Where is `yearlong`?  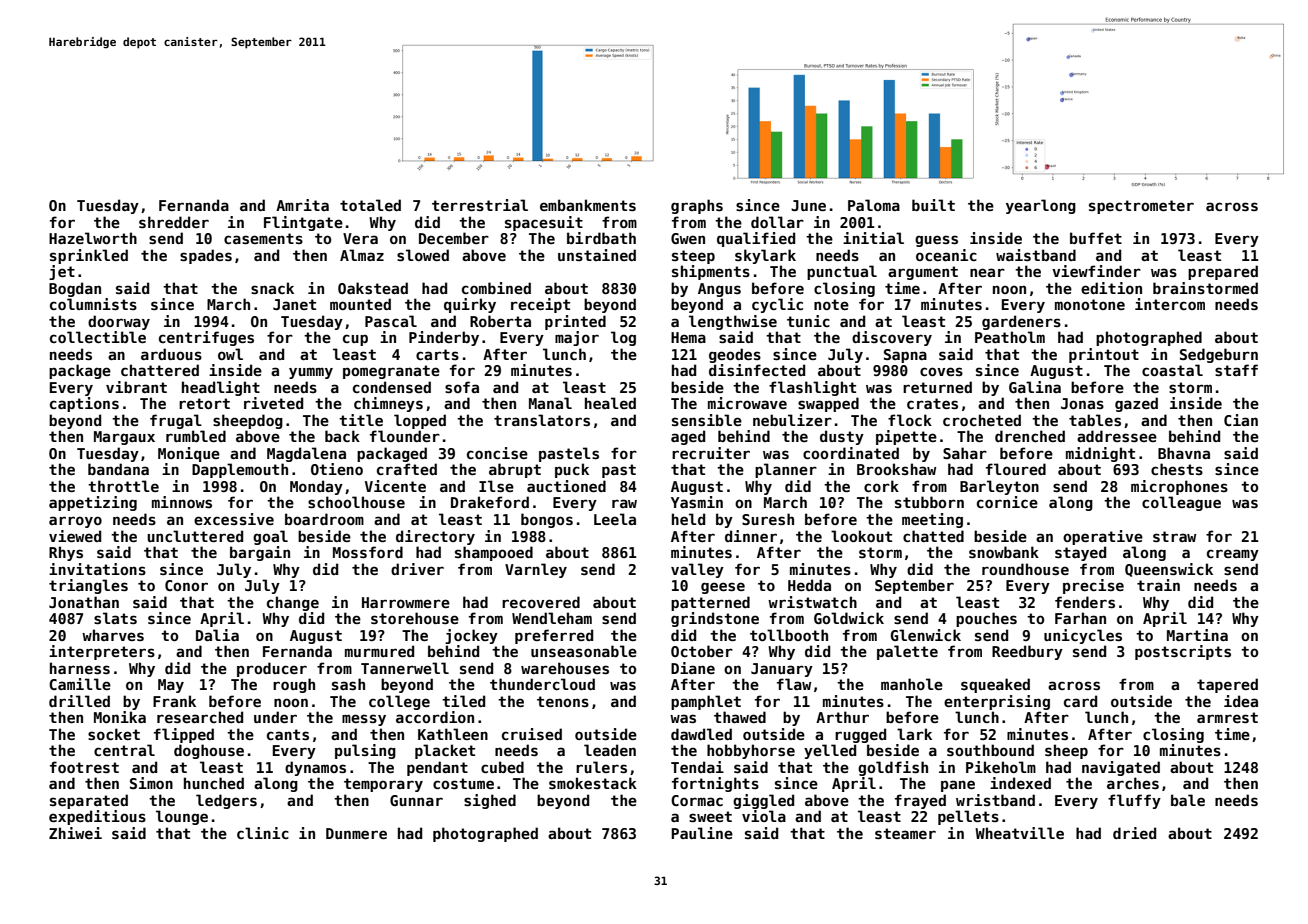 yearlong is located at coordinates (1041, 206).
